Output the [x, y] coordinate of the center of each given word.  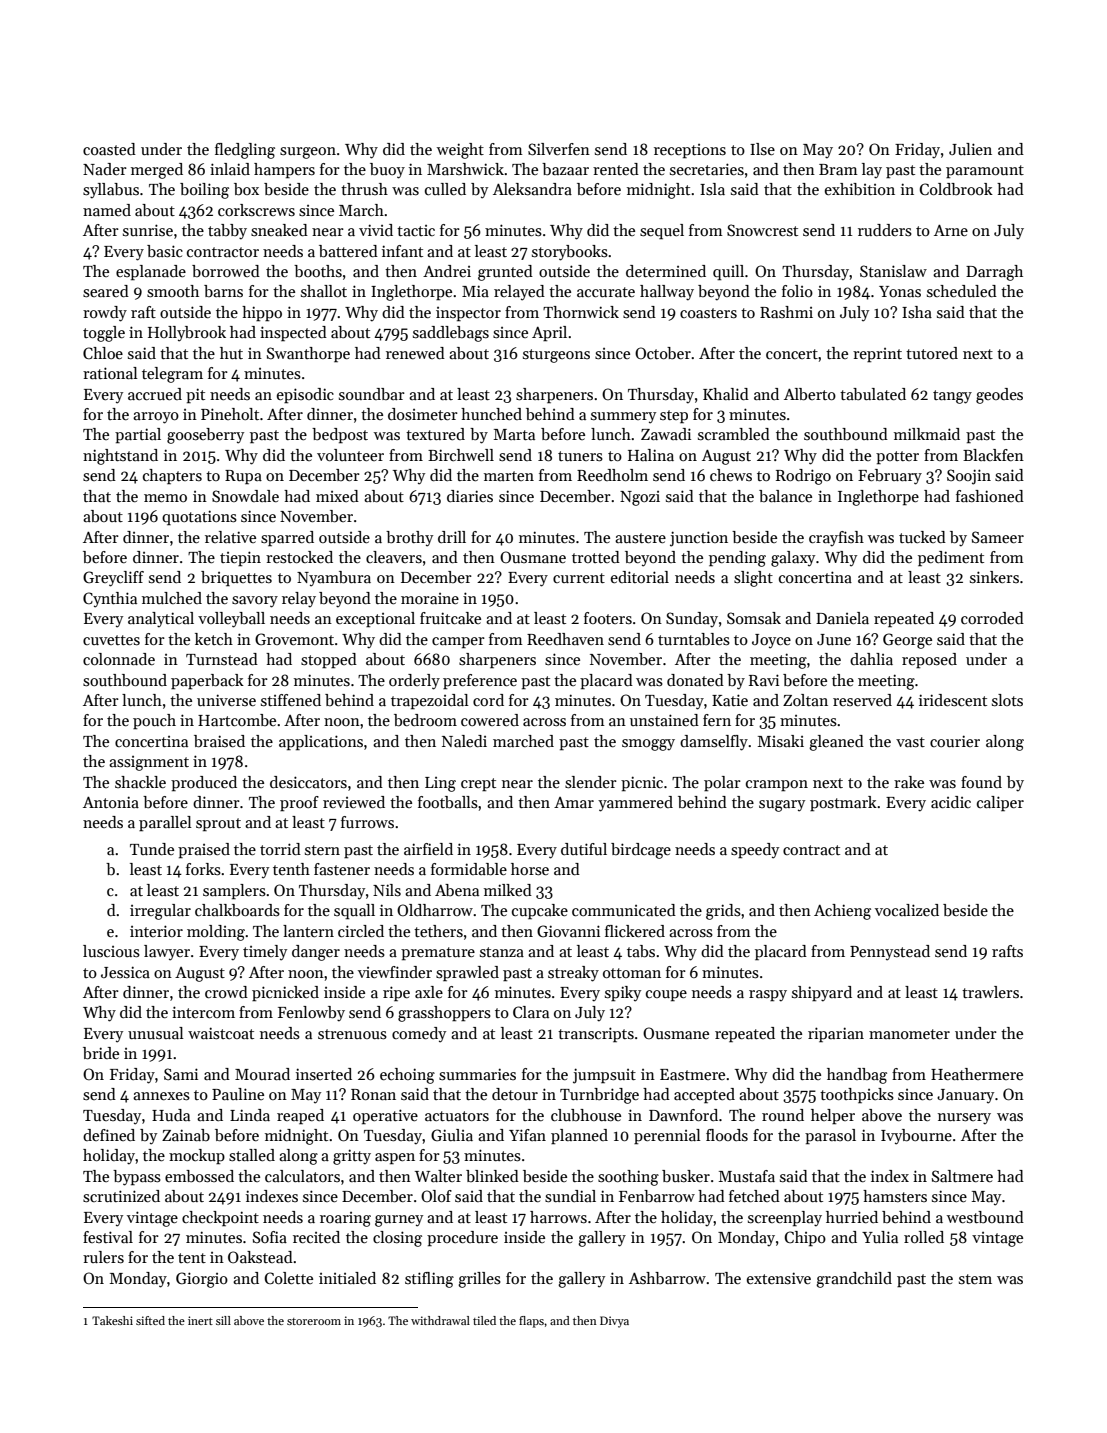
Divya [614, 1322]
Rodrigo [803, 477]
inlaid [230, 169]
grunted [505, 273]
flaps [531, 1322]
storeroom [314, 1321]
